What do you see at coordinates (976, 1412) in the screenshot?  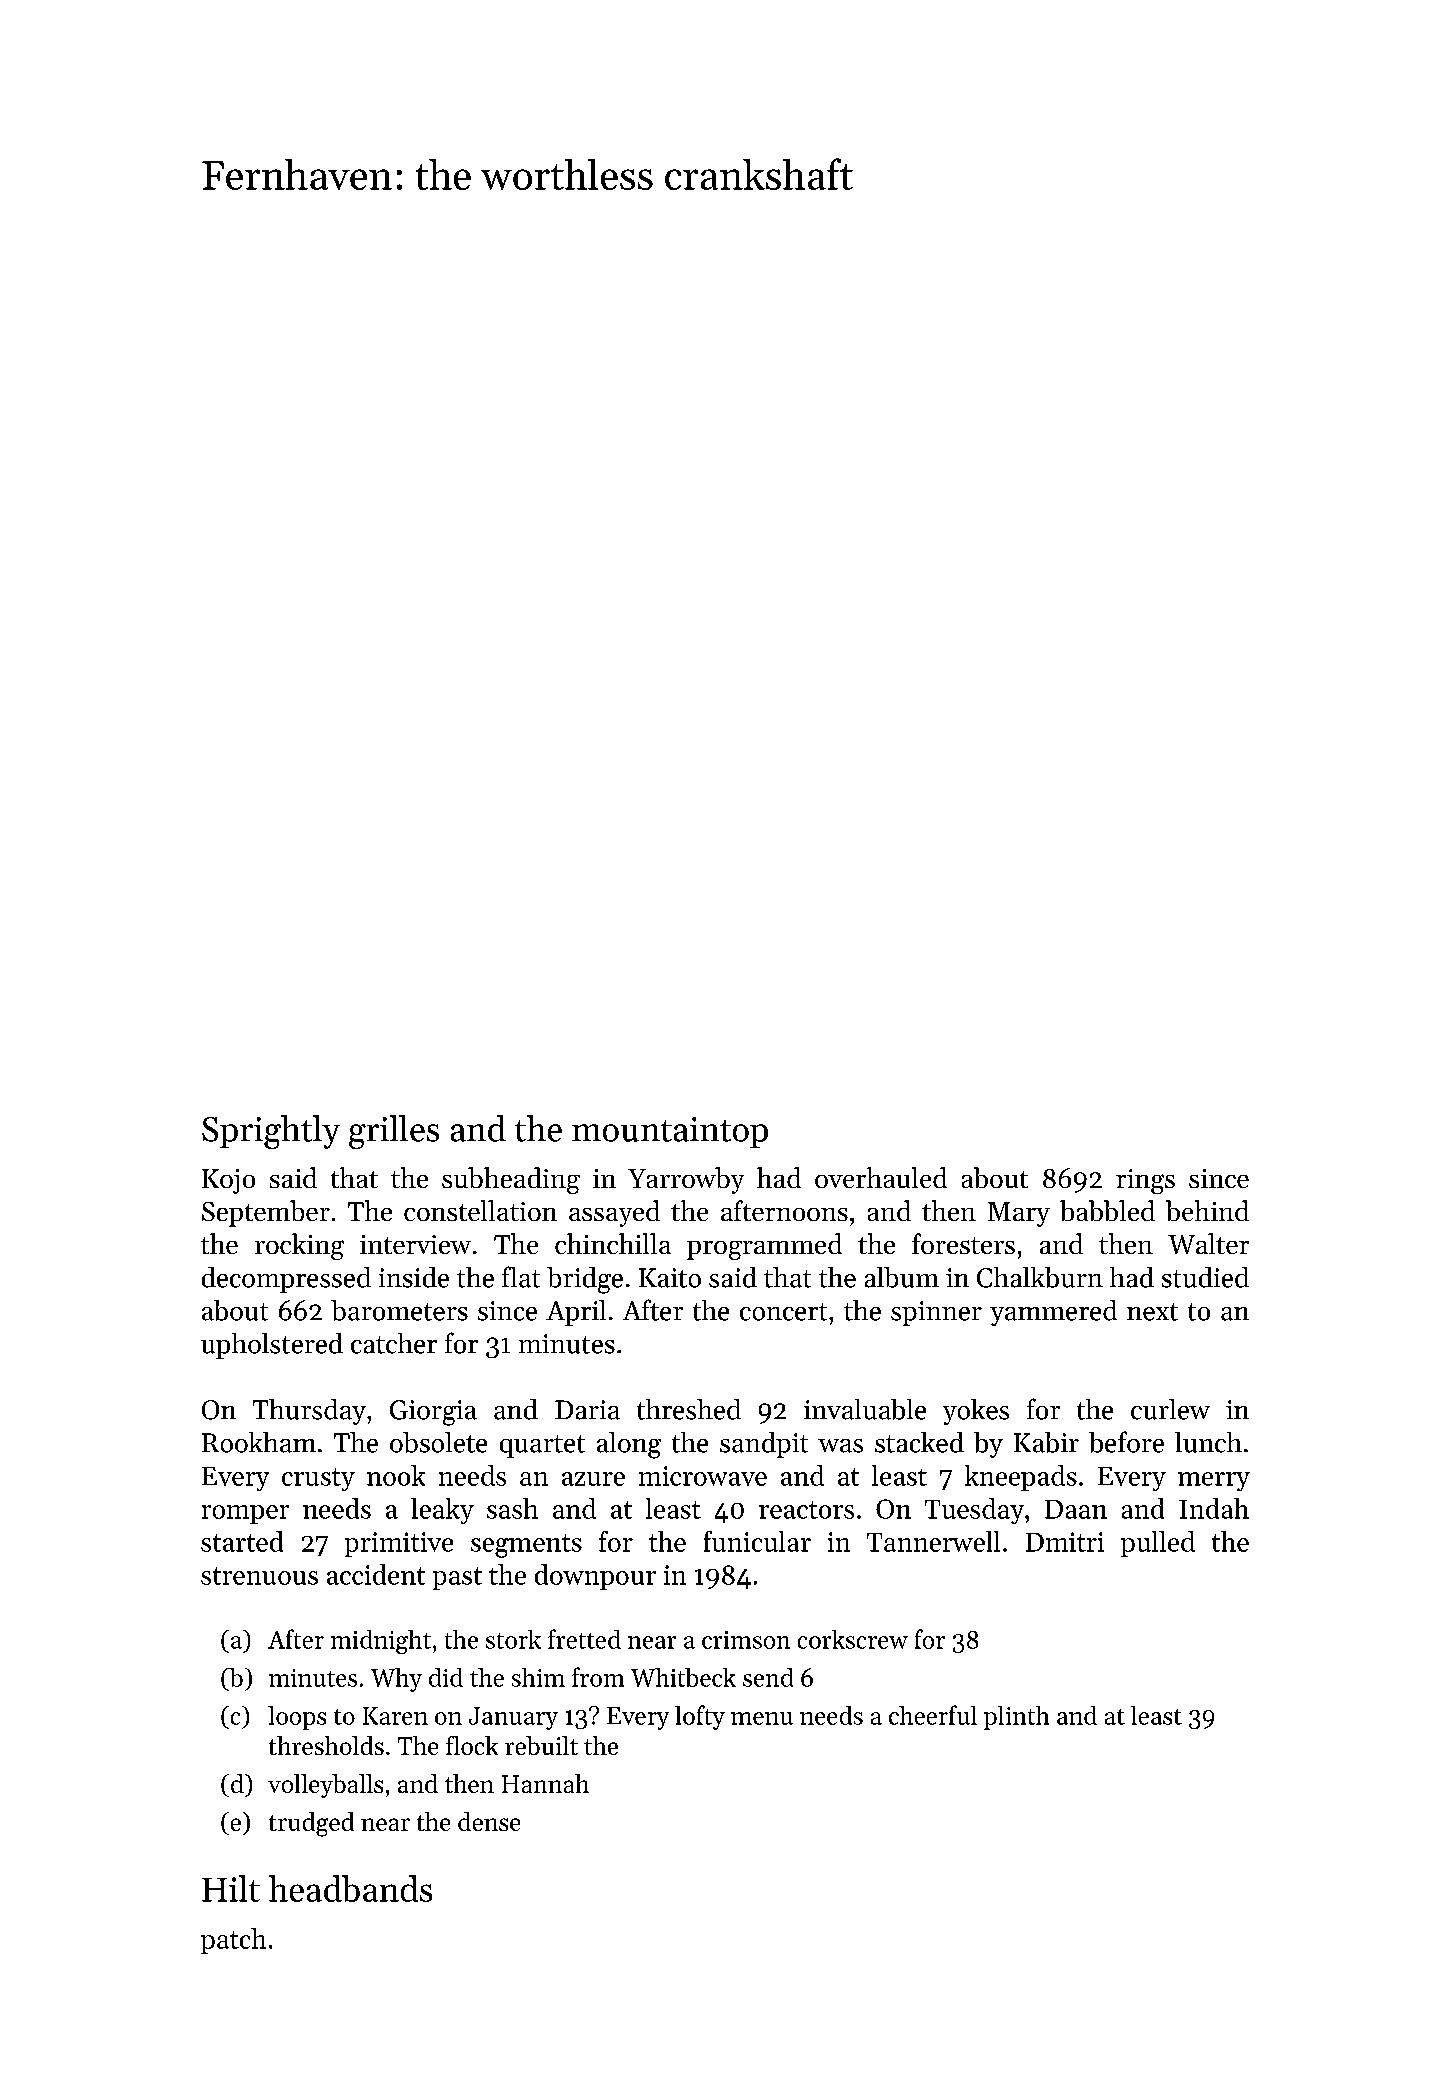 I see `yokes` at bounding box center [976, 1412].
